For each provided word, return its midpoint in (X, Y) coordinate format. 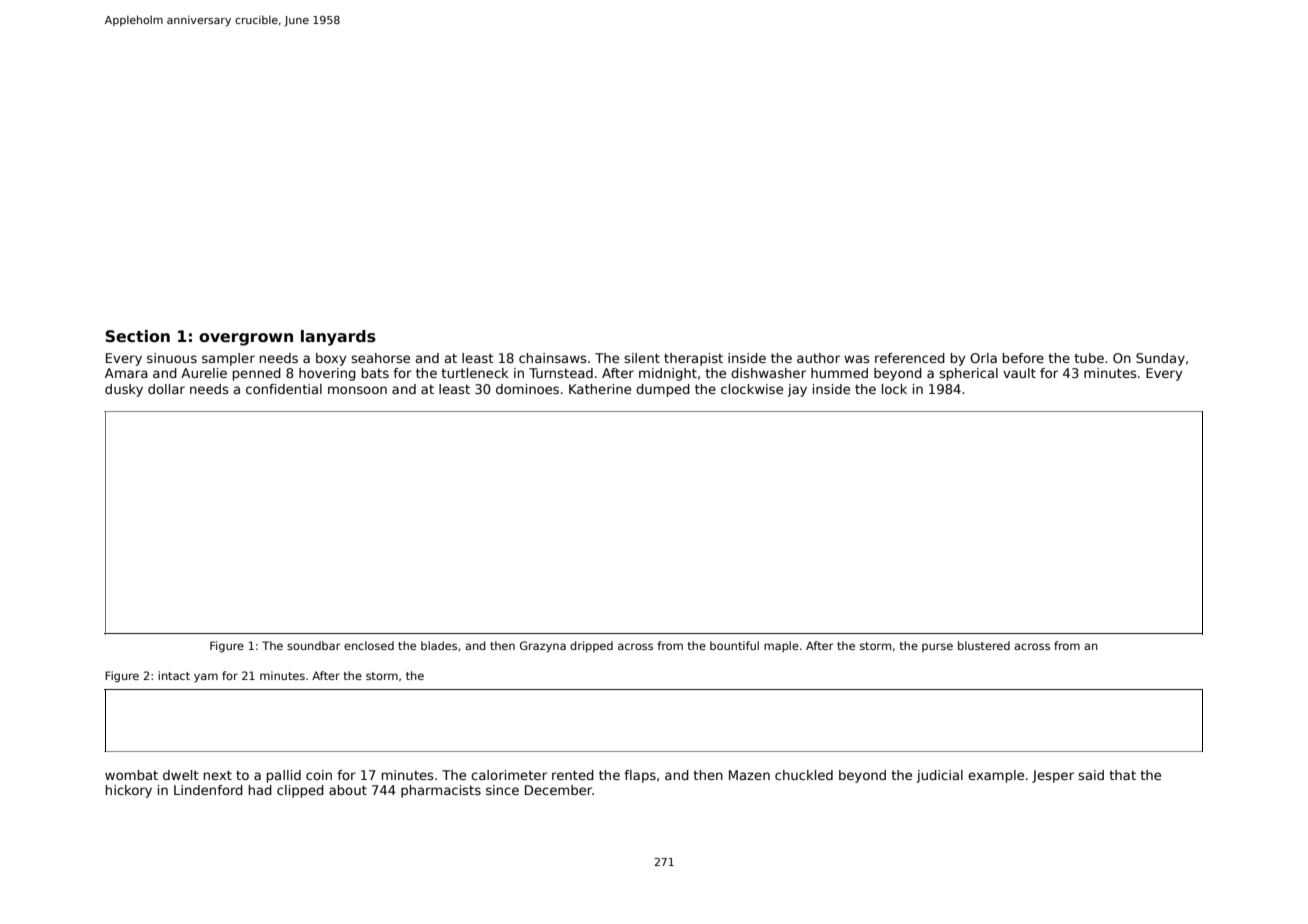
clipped (300, 791)
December (558, 790)
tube (1089, 358)
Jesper (1053, 776)
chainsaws (553, 358)
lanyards (338, 338)
